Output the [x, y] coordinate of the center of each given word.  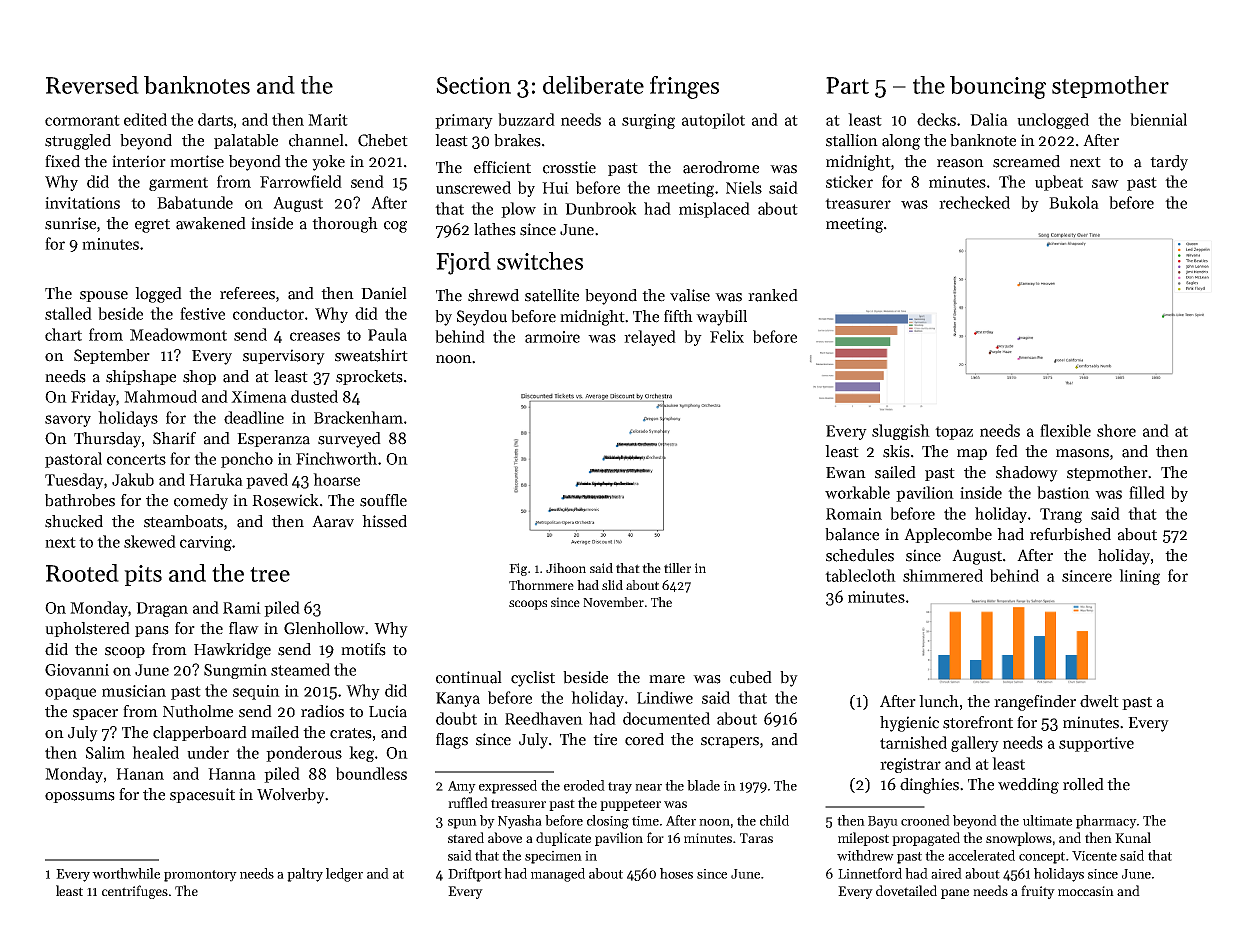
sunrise [70, 223]
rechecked [974, 202]
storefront [978, 722]
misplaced [714, 210]
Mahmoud [160, 396]
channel [316, 140]
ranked [773, 295]
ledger [344, 875]
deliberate [593, 85]
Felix [727, 336]
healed [155, 752]
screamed [1026, 161]
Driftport [475, 875]
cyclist [533, 679]
